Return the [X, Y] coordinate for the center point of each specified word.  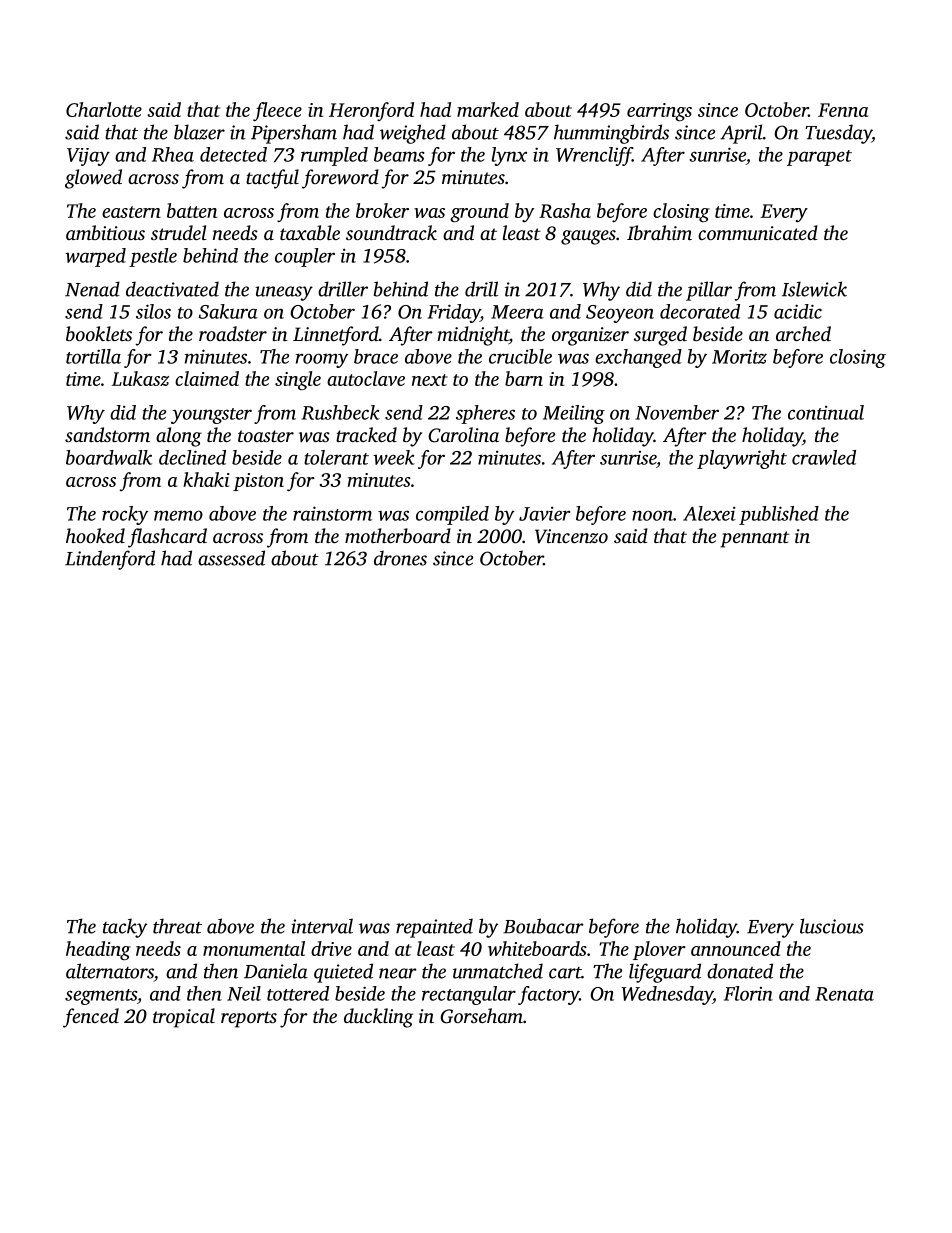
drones [400, 558]
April [741, 134]
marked [488, 109]
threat [177, 926]
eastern [131, 212]
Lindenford [110, 560]
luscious [832, 926]
